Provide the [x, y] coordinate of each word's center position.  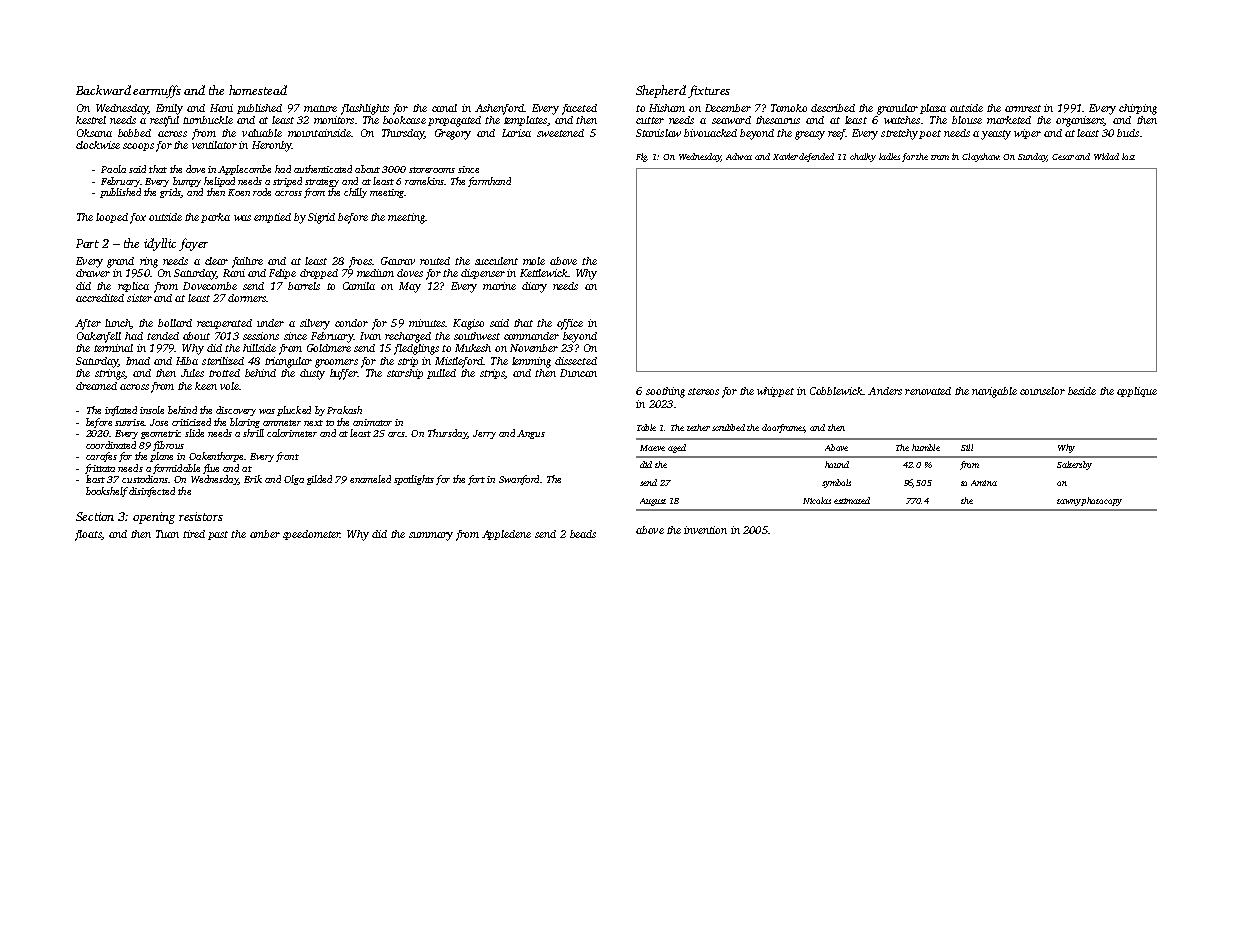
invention [705, 530]
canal [444, 108]
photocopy [1101, 501]
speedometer [311, 535]
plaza [933, 109]
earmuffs [157, 91]
